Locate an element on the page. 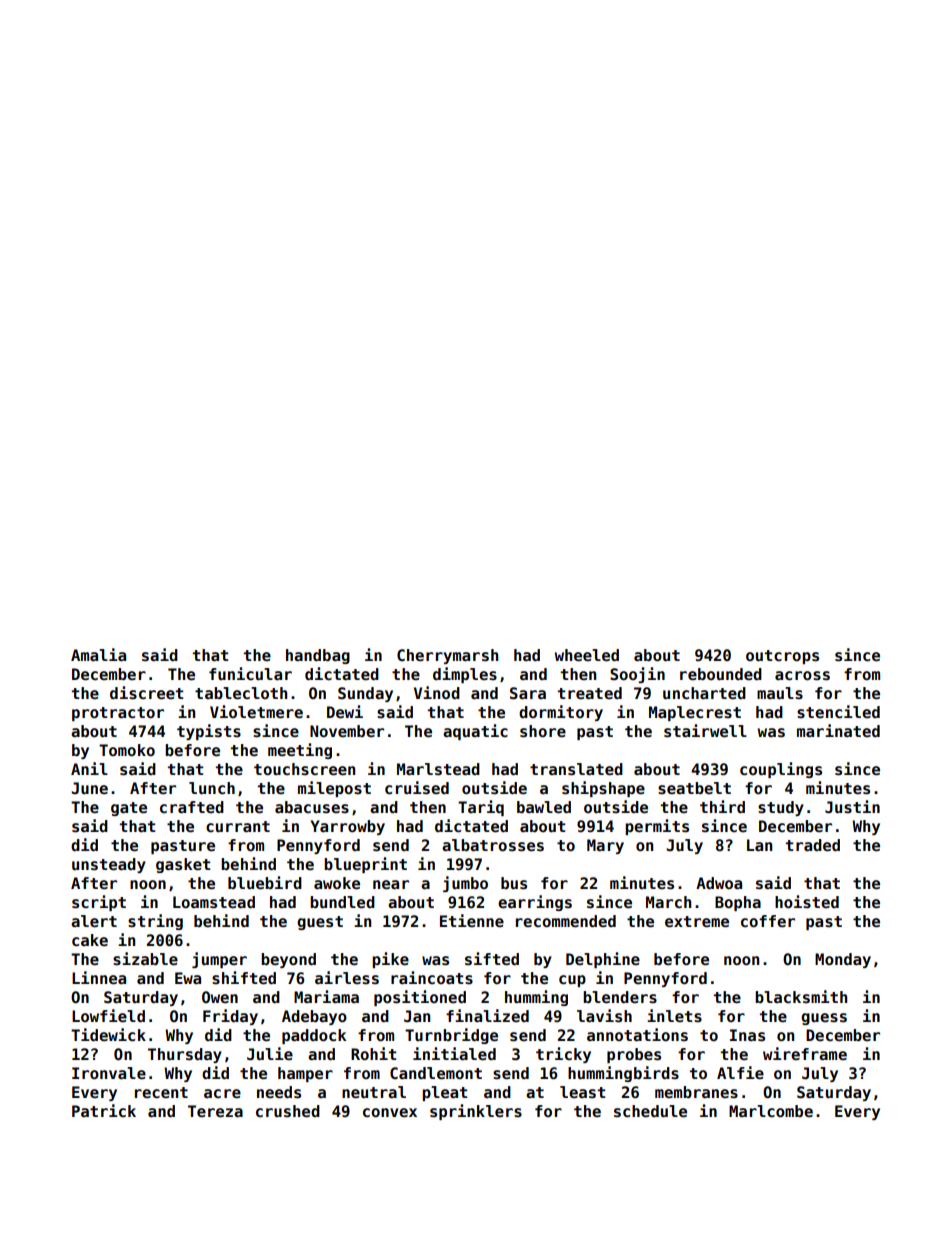 The width and height of the page is (952, 1233). Violetmere is located at coordinates (256, 712).
